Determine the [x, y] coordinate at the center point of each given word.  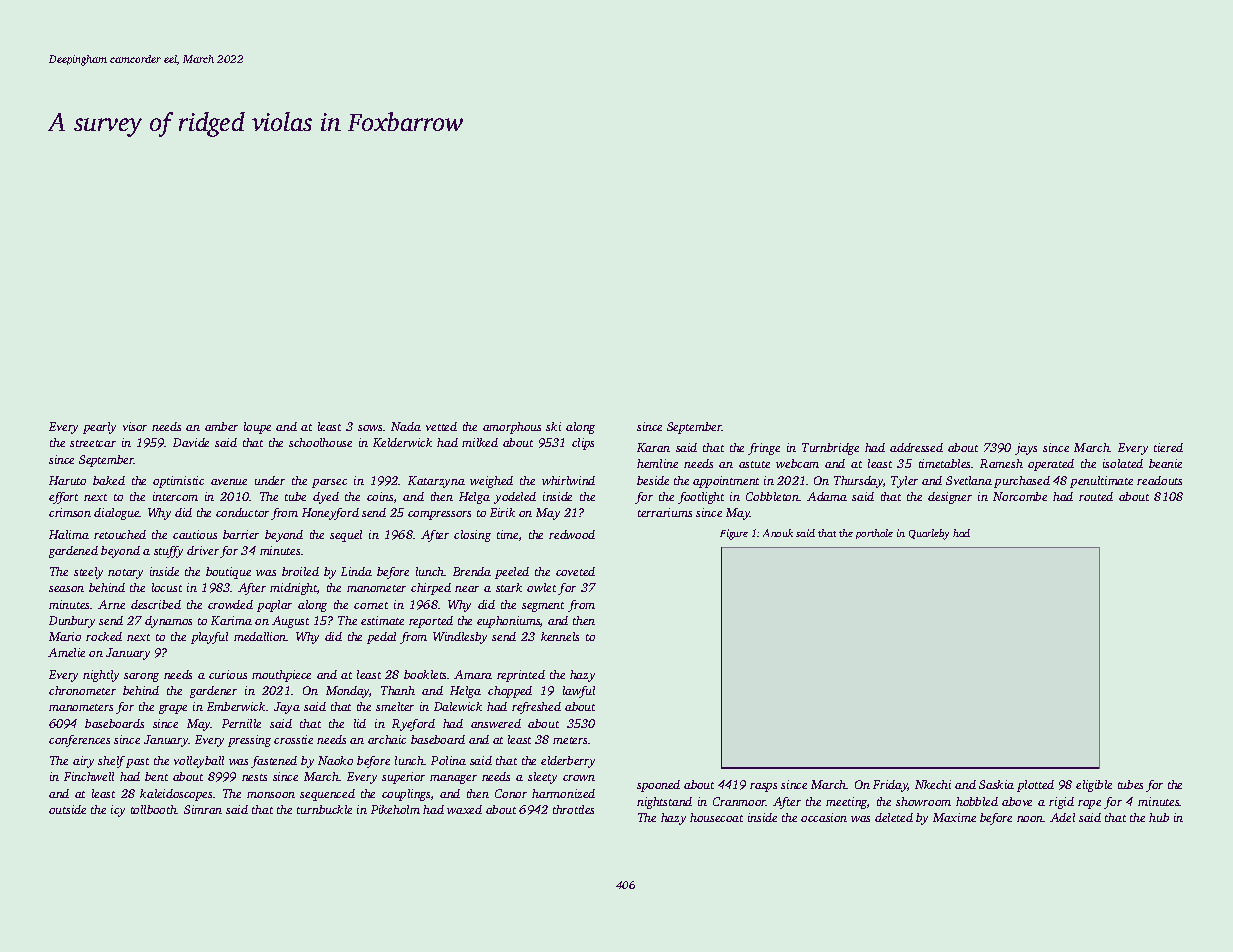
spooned [658, 786]
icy [118, 811]
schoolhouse [320, 442]
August [290, 622]
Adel [1062, 817]
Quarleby [929, 534]
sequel [346, 536]
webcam [797, 463]
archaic [387, 739]
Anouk [778, 533]
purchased [1022, 482]
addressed [916, 447]
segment [543, 607]
